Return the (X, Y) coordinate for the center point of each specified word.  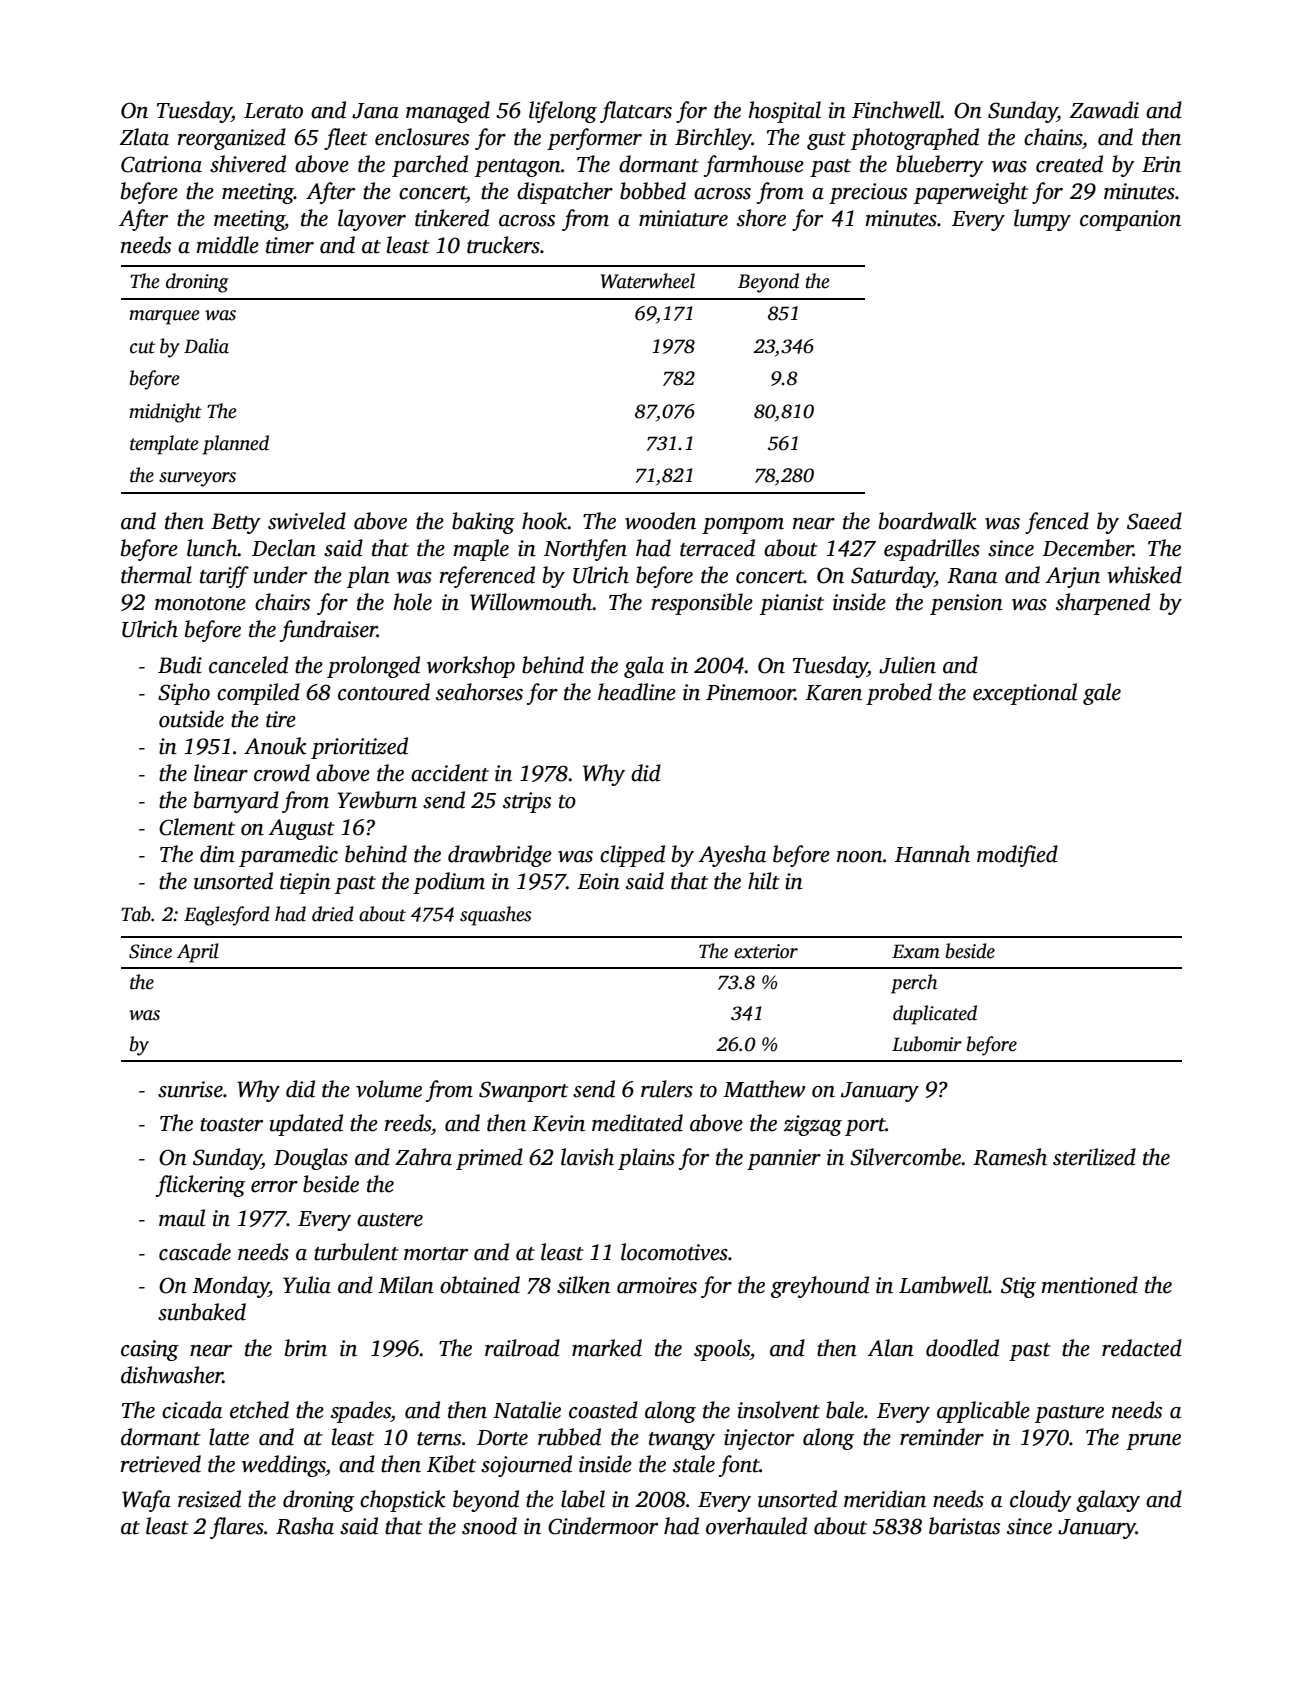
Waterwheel (648, 281)
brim (306, 1348)
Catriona (161, 164)
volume (389, 1089)
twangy (682, 1441)
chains (1053, 137)
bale (845, 1410)
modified (1017, 856)
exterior (766, 951)
